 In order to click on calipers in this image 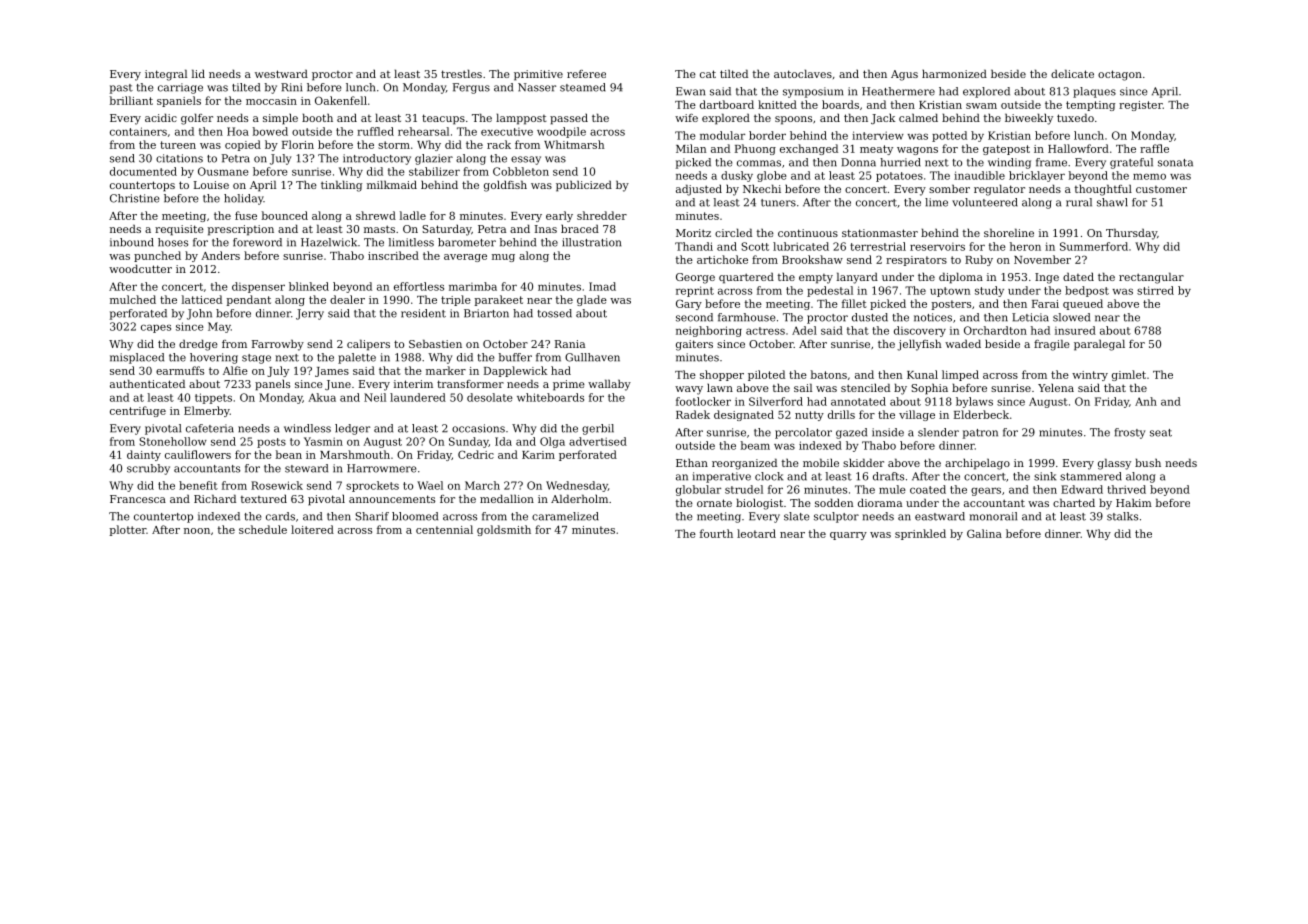, I will do `click(368, 345)`.
